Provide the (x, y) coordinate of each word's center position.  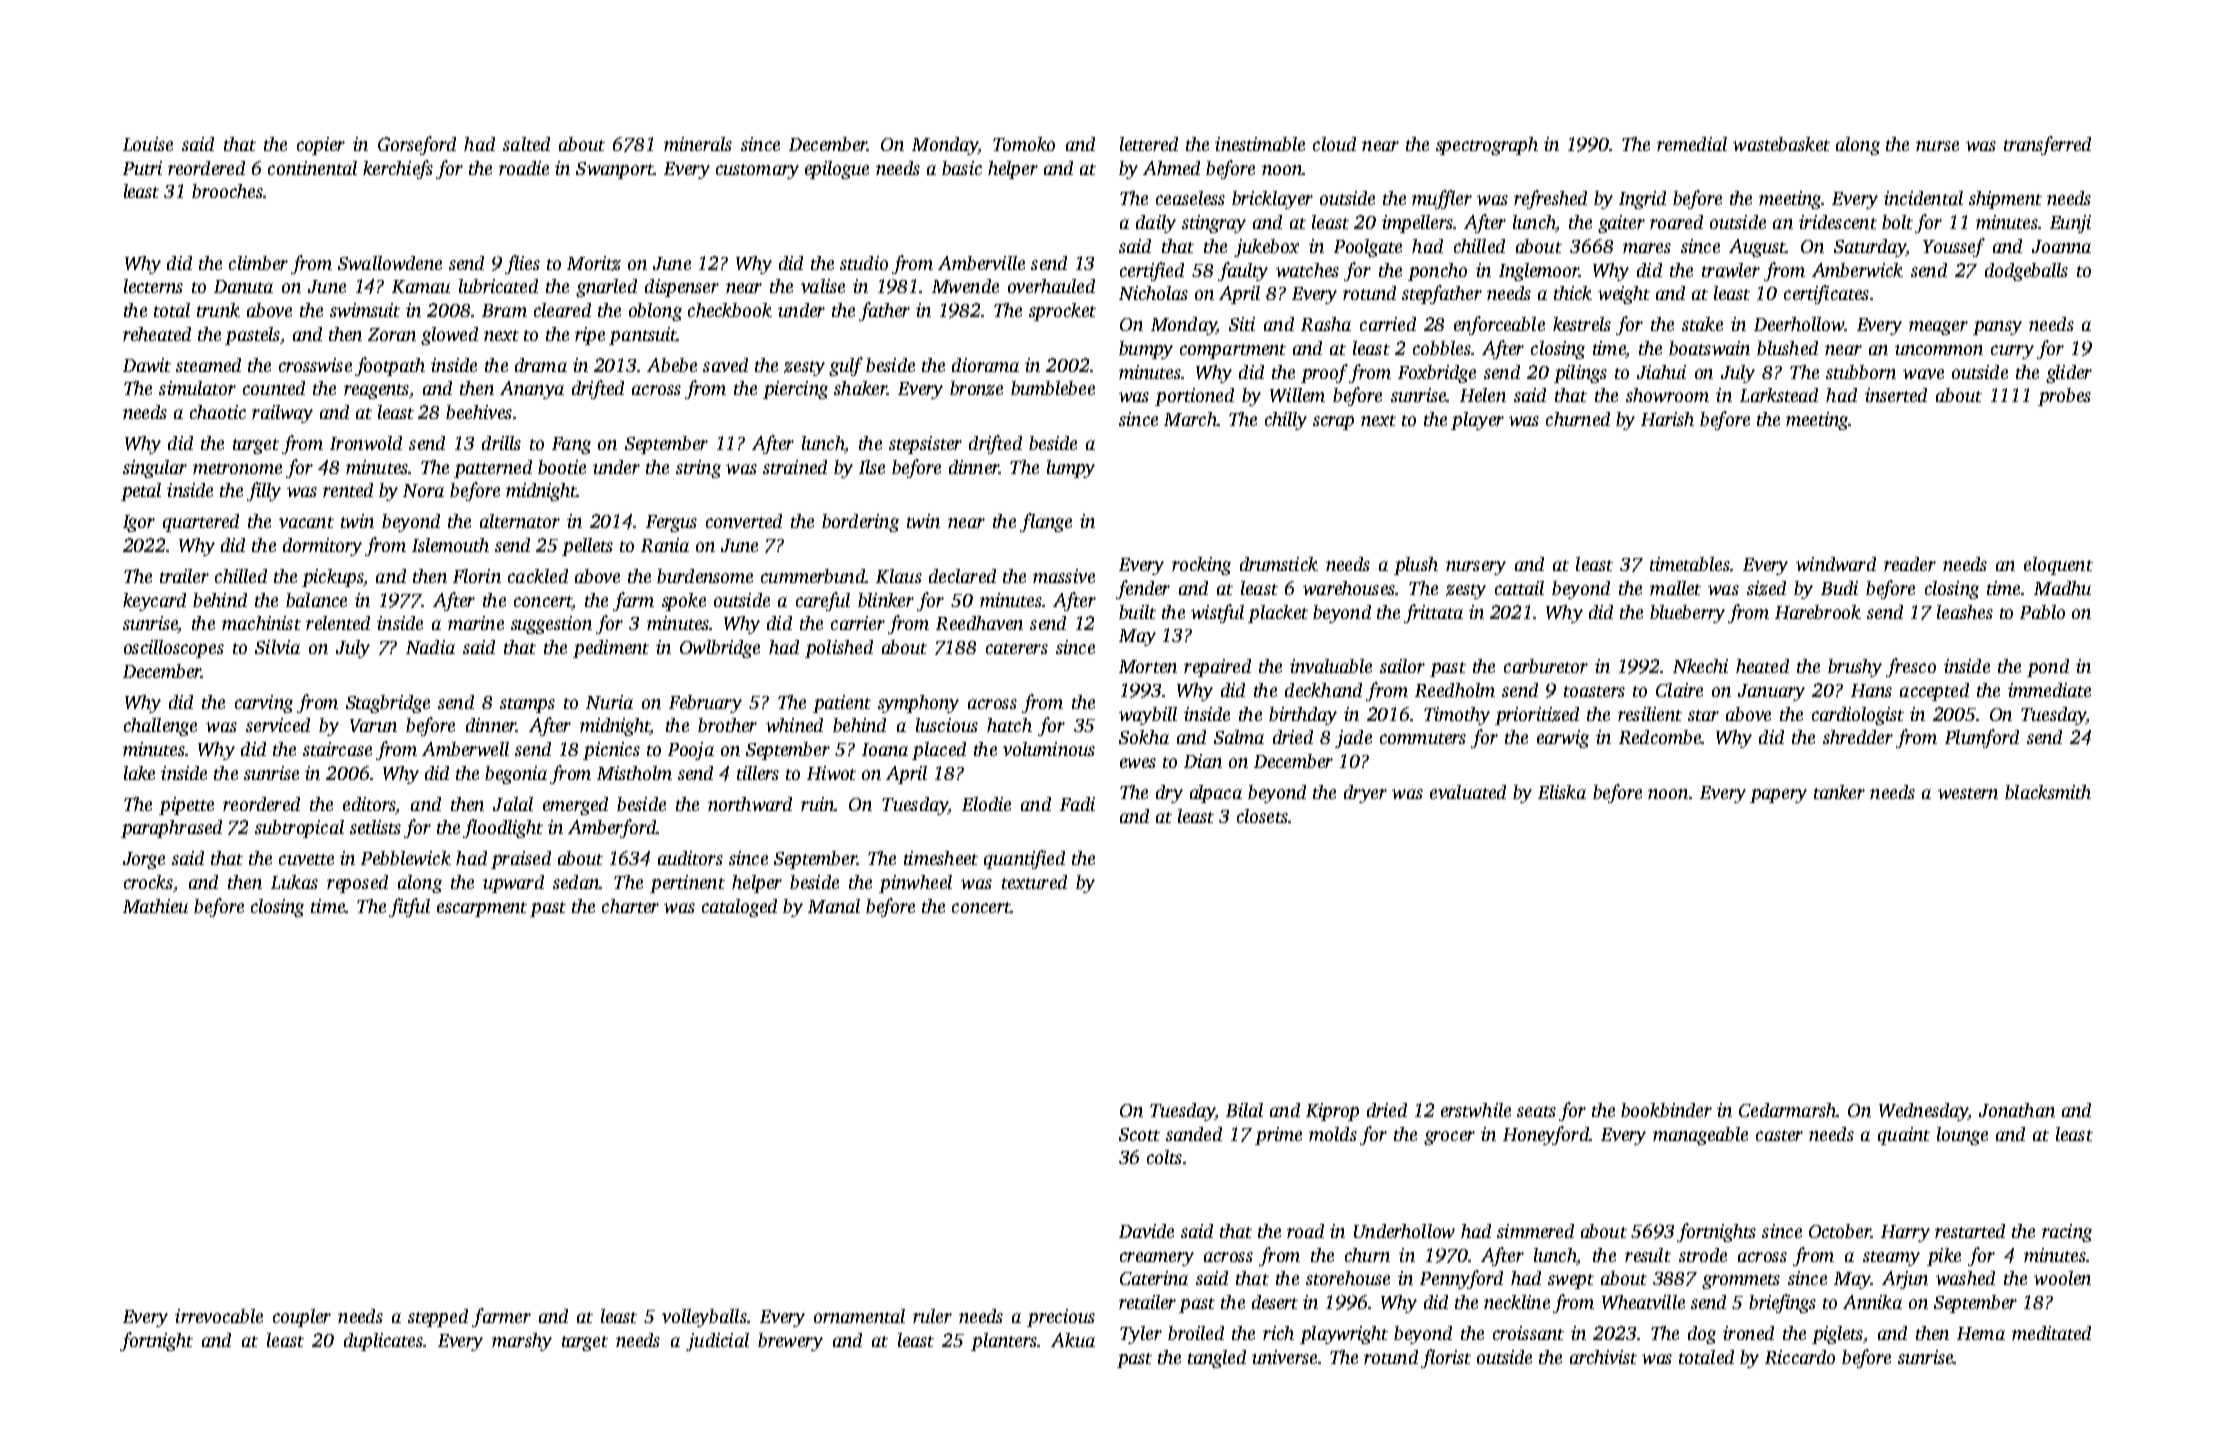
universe (1284, 1357)
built (1137, 612)
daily (1156, 224)
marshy (522, 1342)
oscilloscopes (174, 649)
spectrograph (1487, 146)
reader (1910, 564)
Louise (148, 144)
